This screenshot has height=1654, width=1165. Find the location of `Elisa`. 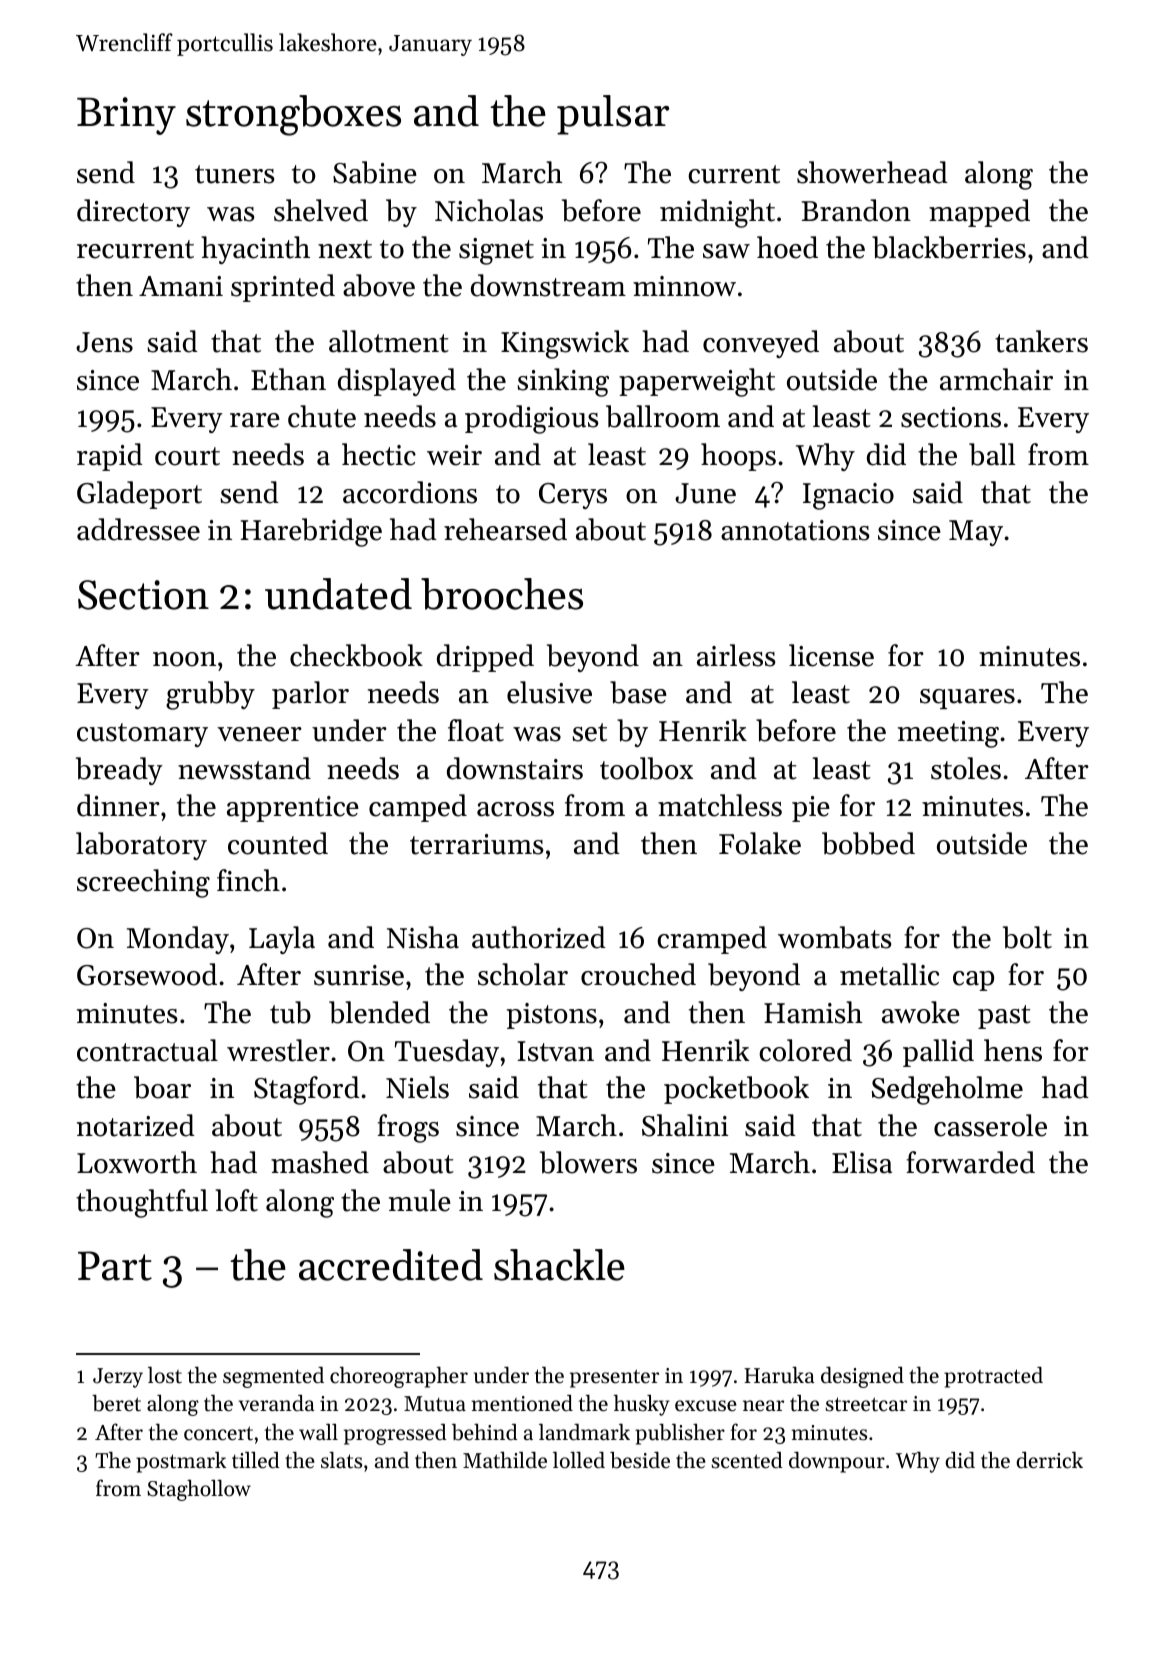

Elisa is located at coordinates (862, 1162).
